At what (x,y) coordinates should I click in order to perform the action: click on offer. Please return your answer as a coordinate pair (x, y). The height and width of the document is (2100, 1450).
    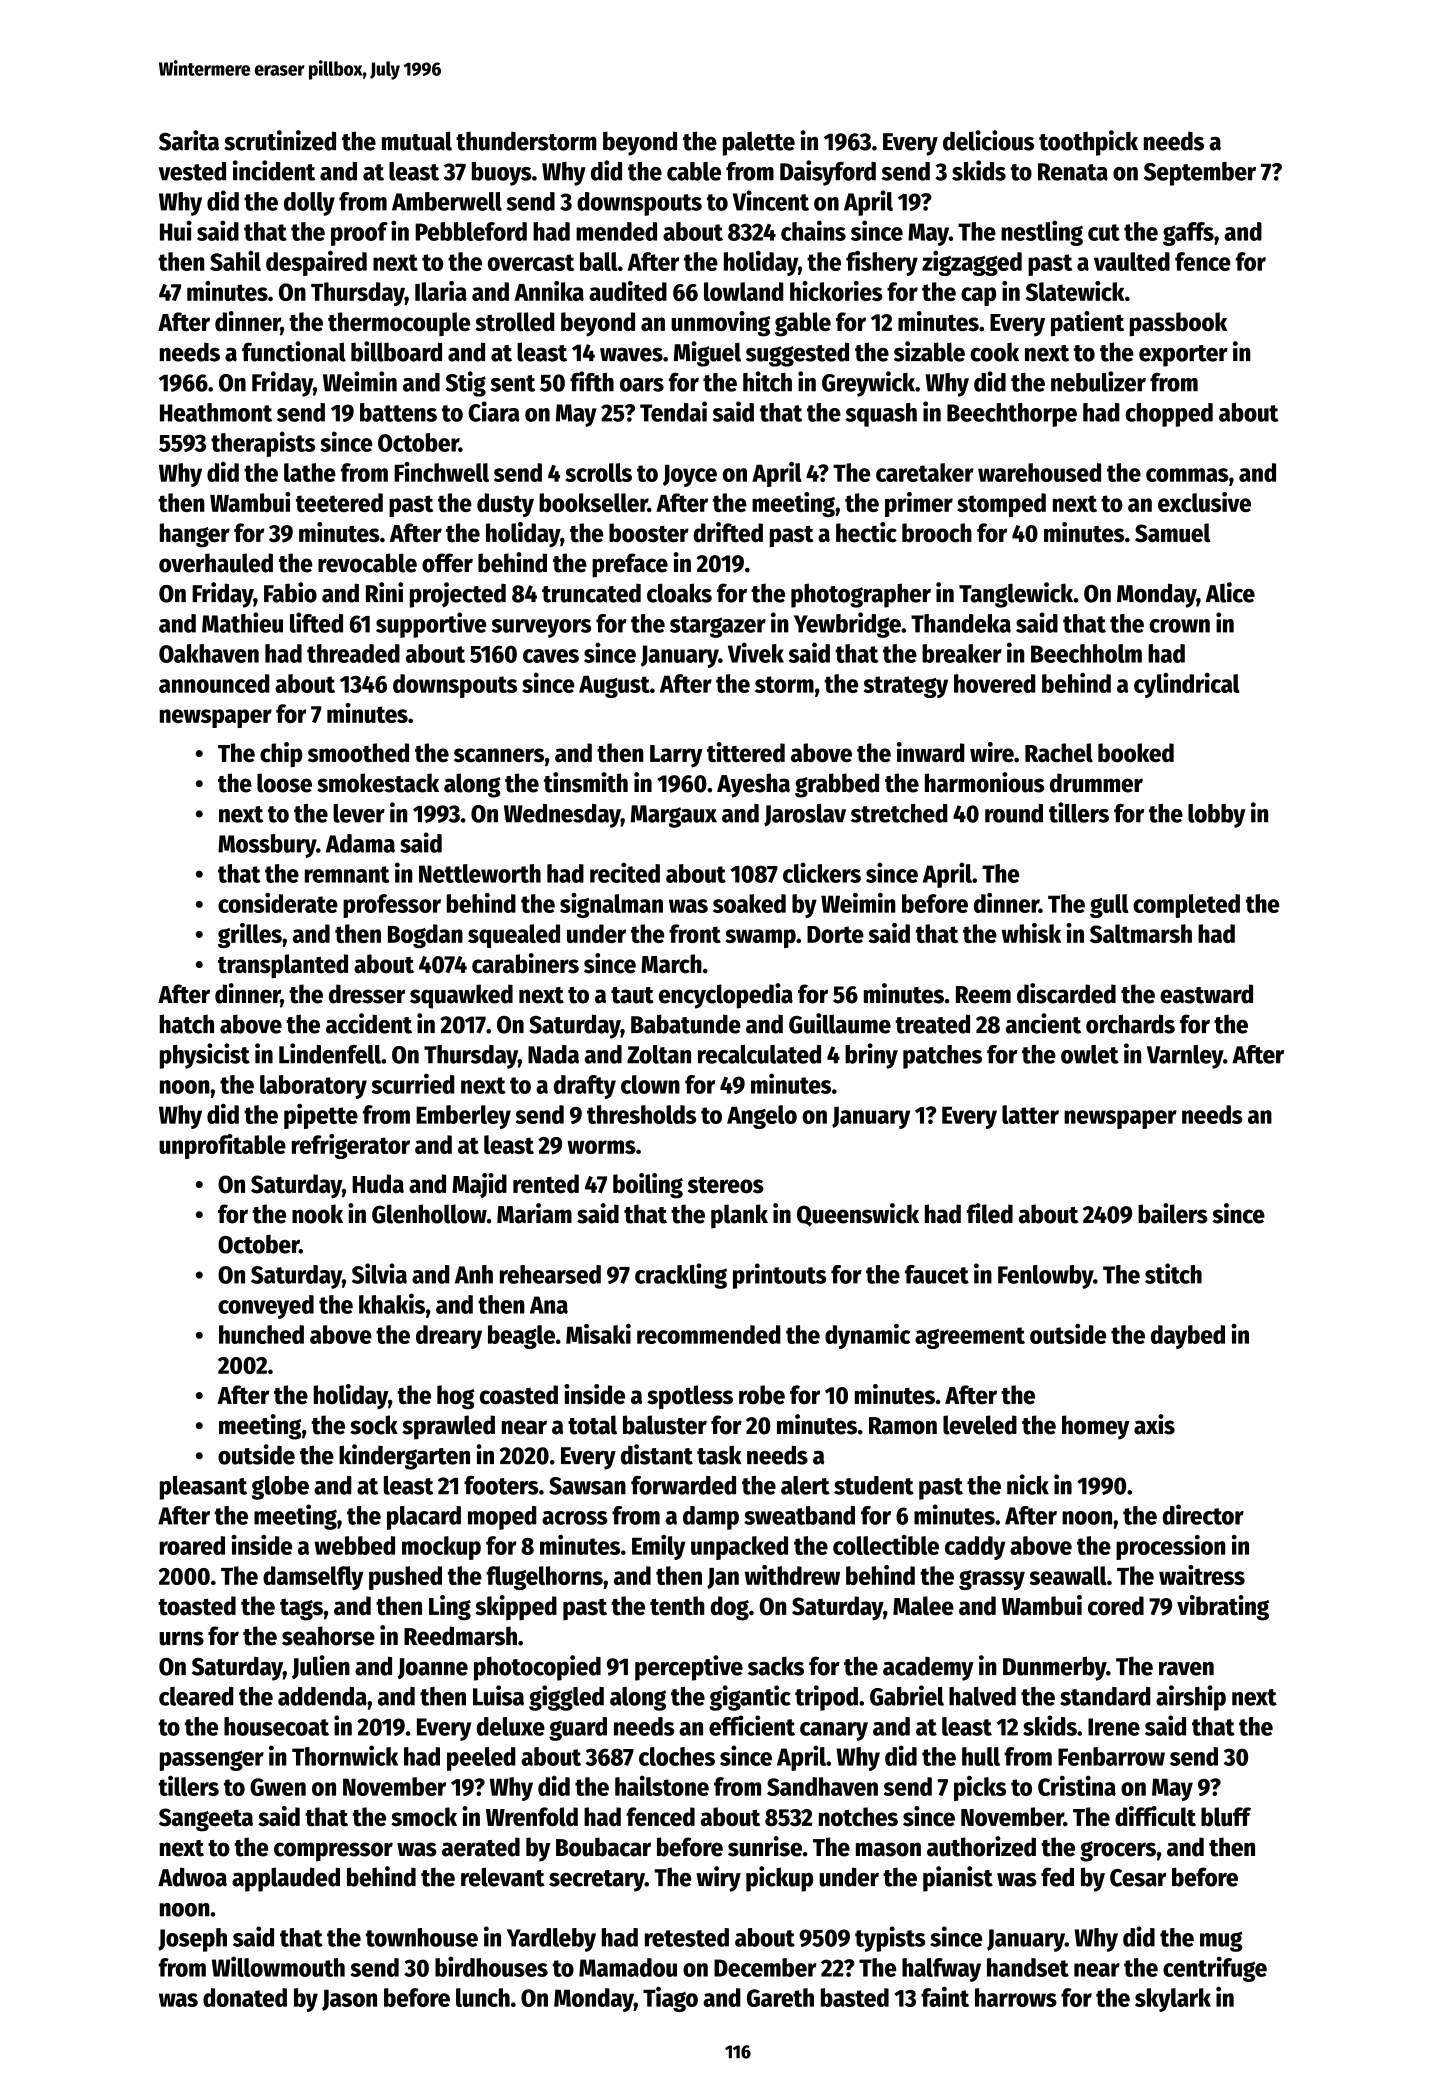
    Looking at the image, I should click on (447, 563).
